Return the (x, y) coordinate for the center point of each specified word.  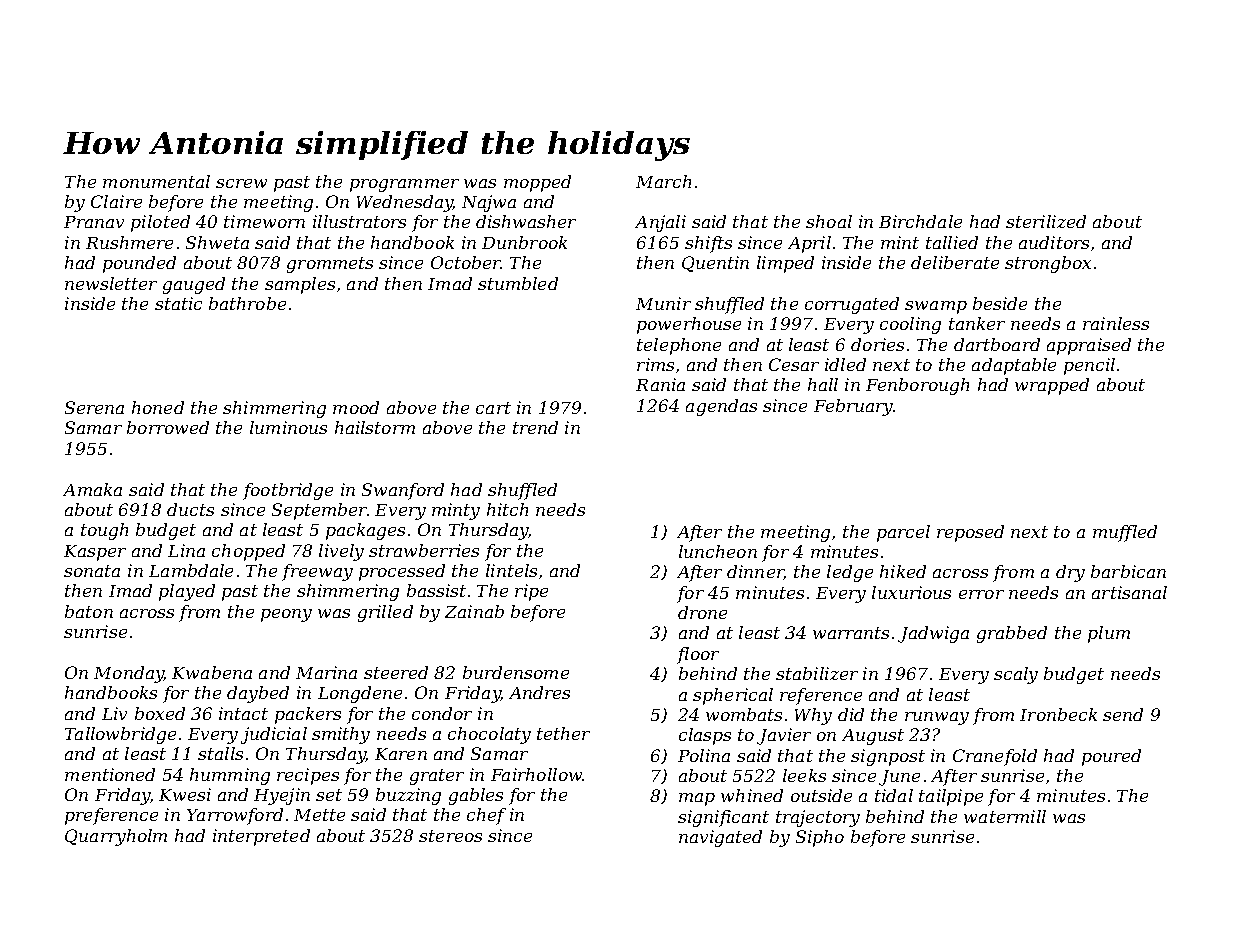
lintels (511, 570)
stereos (450, 836)
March (663, 181)
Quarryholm (116, 837)
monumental (156, 181)
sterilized (1046, 221)
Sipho (820, 838)
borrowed (168, 427)
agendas (721, 407)
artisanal (1129, 592)
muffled (1125, 533)
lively (341, 552)
